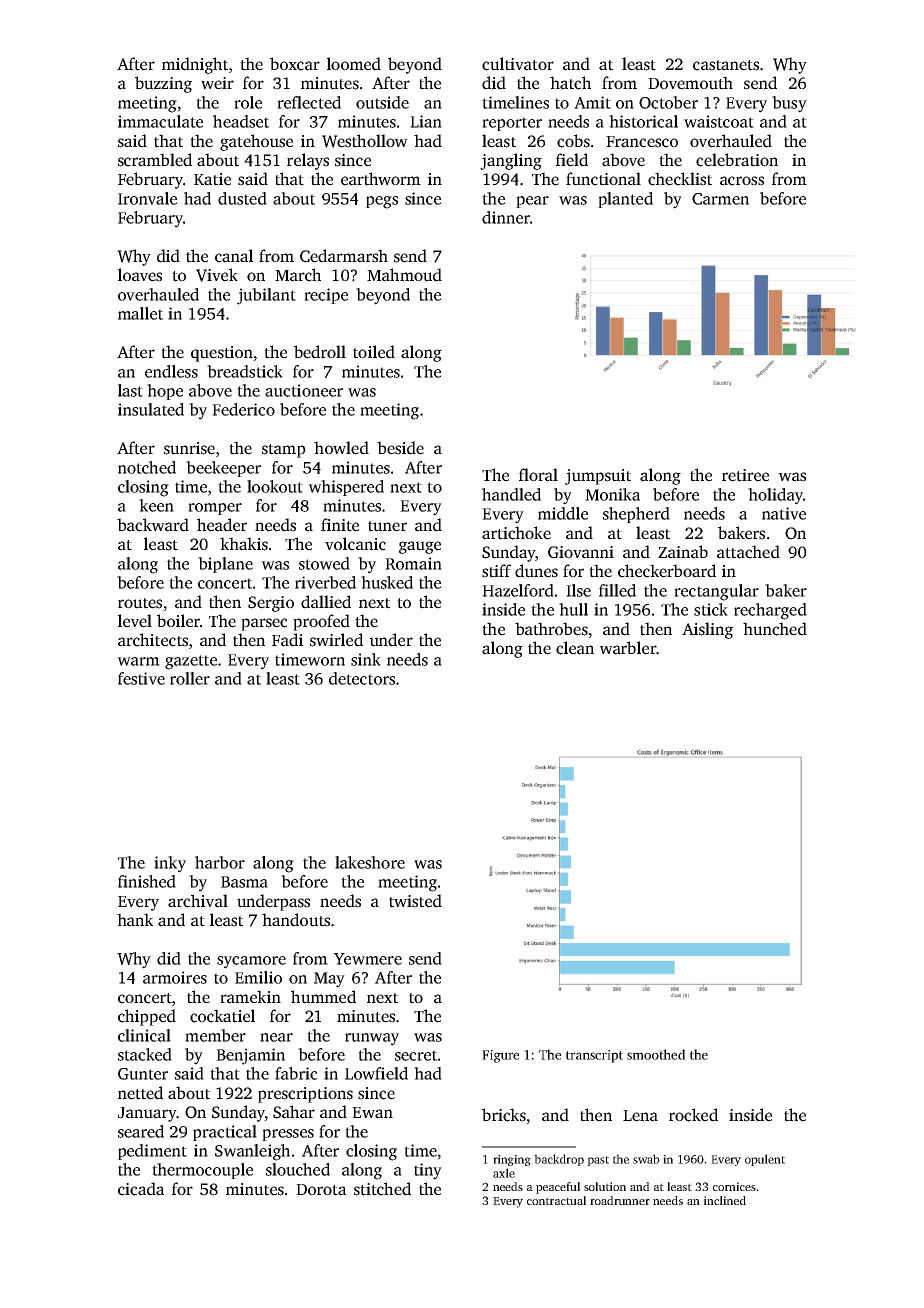  I want to click on cicada, so click(141, 1189).
